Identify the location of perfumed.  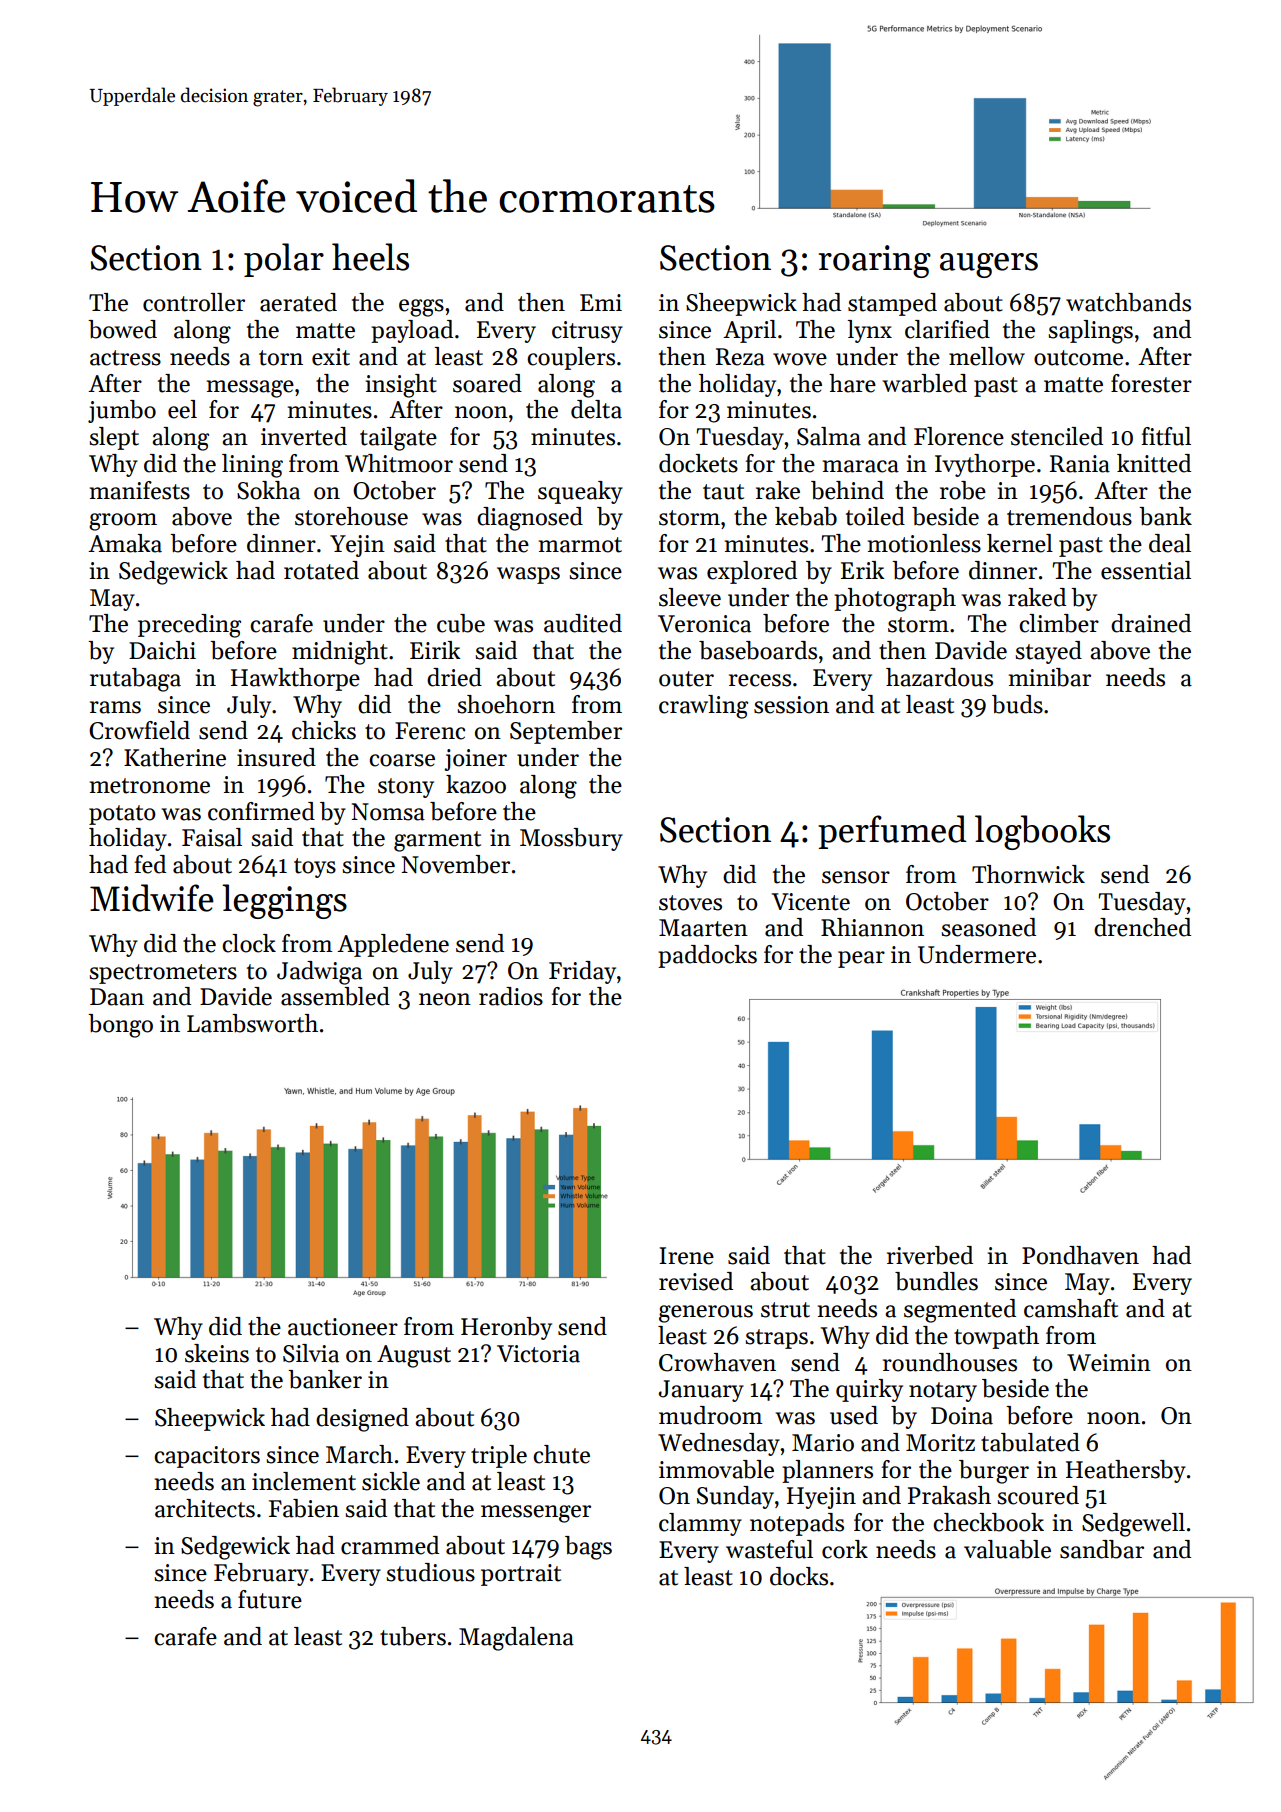
(892, 832).
